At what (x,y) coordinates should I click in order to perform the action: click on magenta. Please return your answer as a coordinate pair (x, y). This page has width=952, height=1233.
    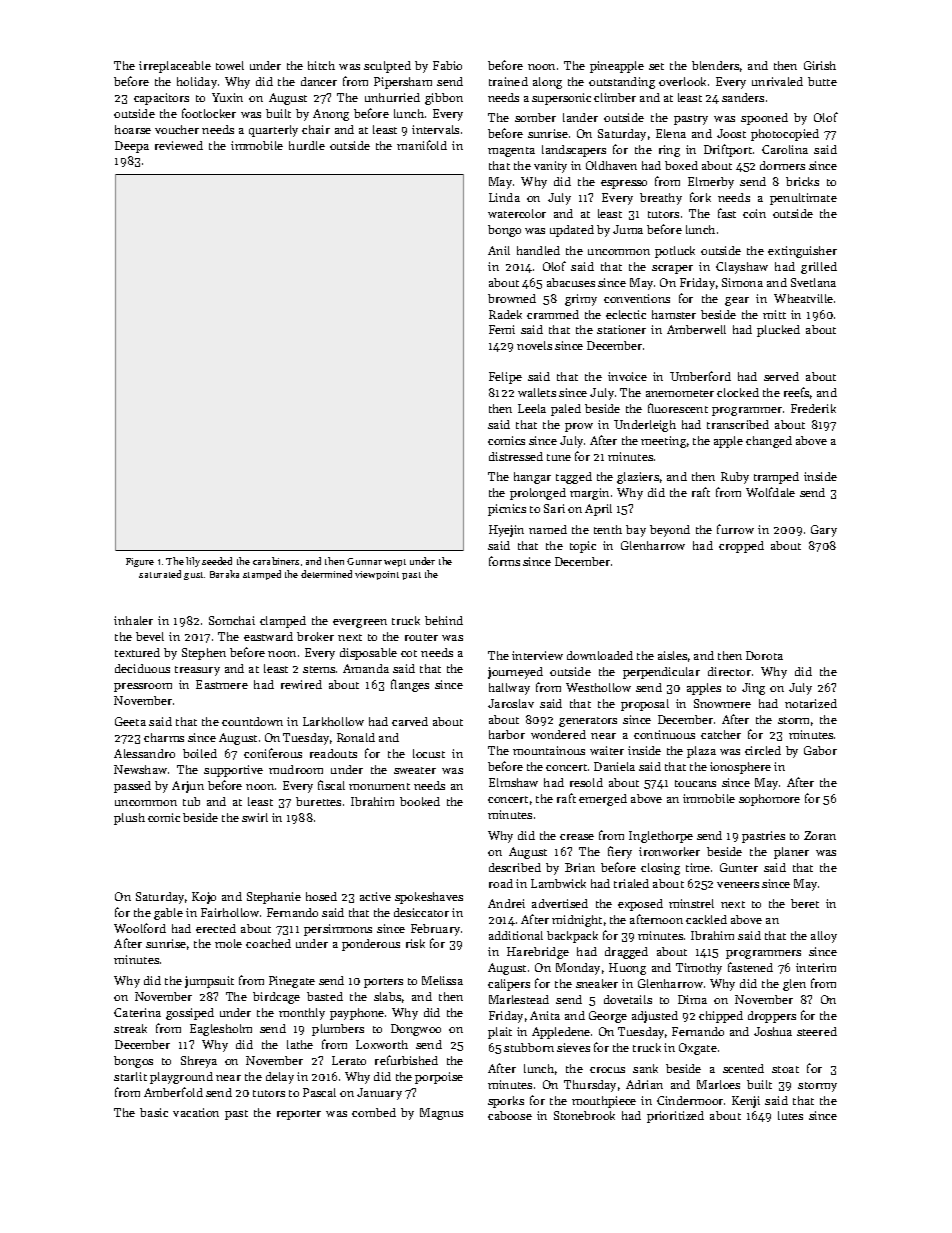
    Looking at the image, I should click on (511, 152).
